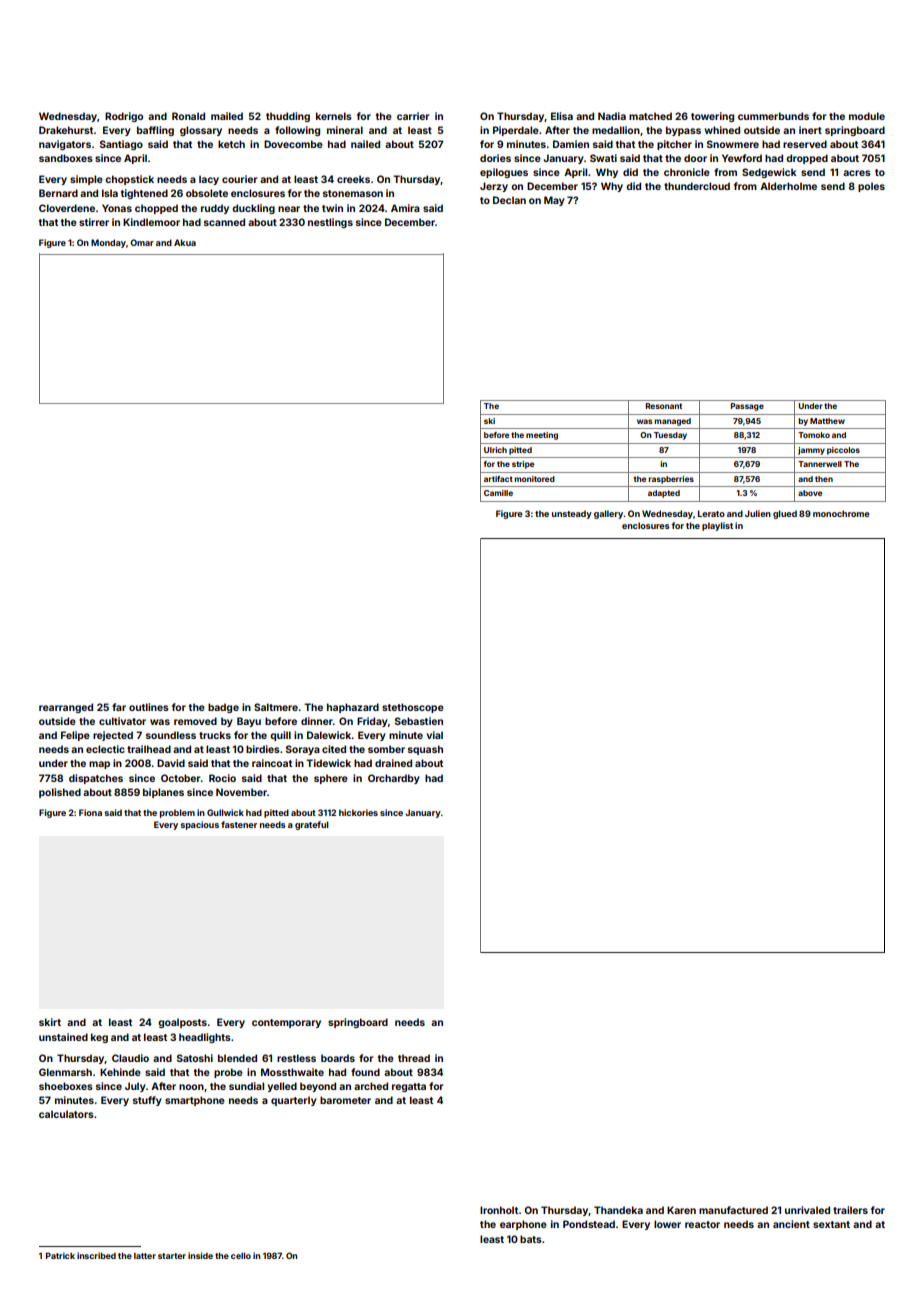  Describe the element at coordinates (188, 116) in the document. I see `Ronald` at that location.
